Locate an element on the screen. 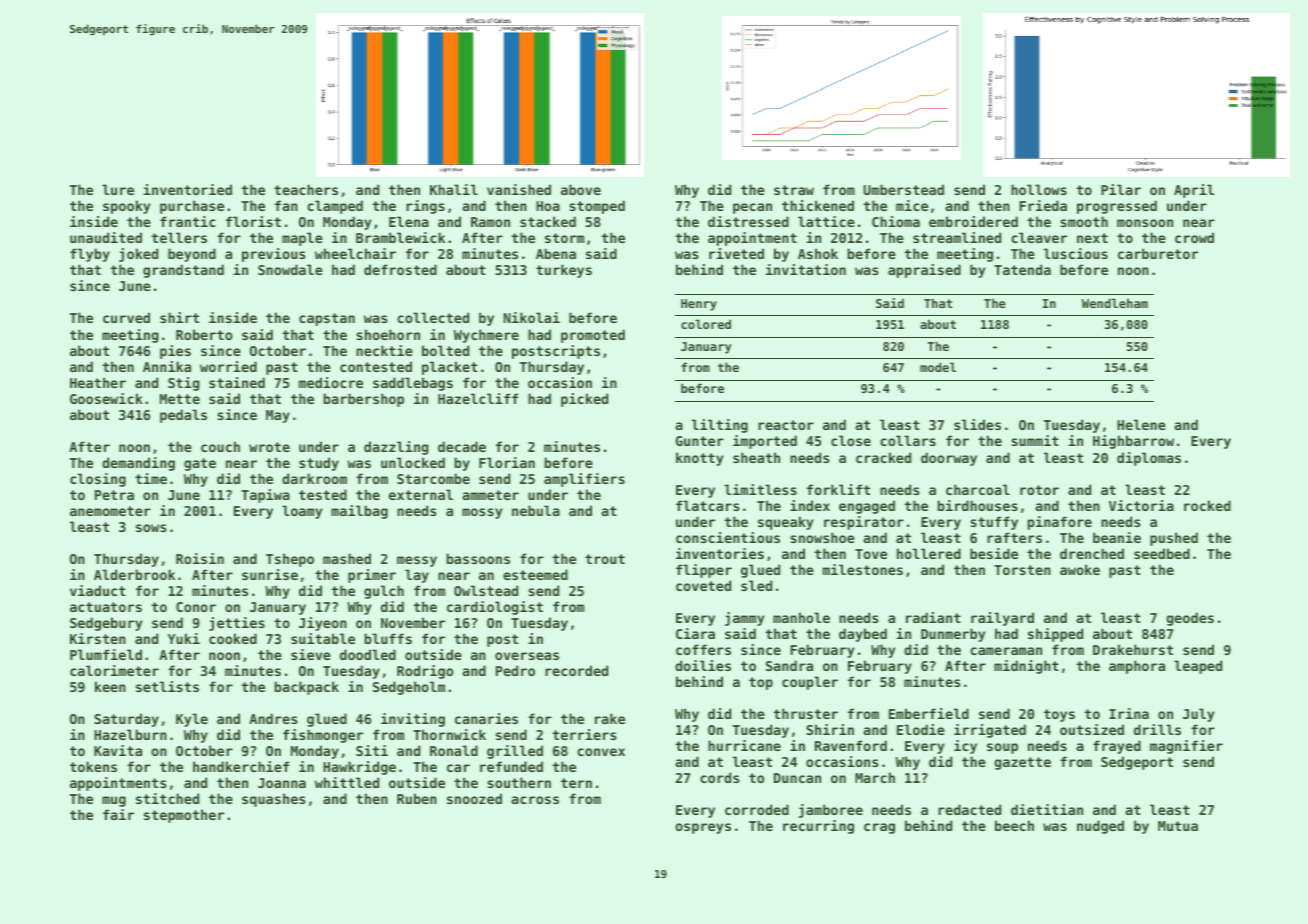 The width and height of the screenshot is (1308, 924). Helene is located at coordinates (1141, 424).
